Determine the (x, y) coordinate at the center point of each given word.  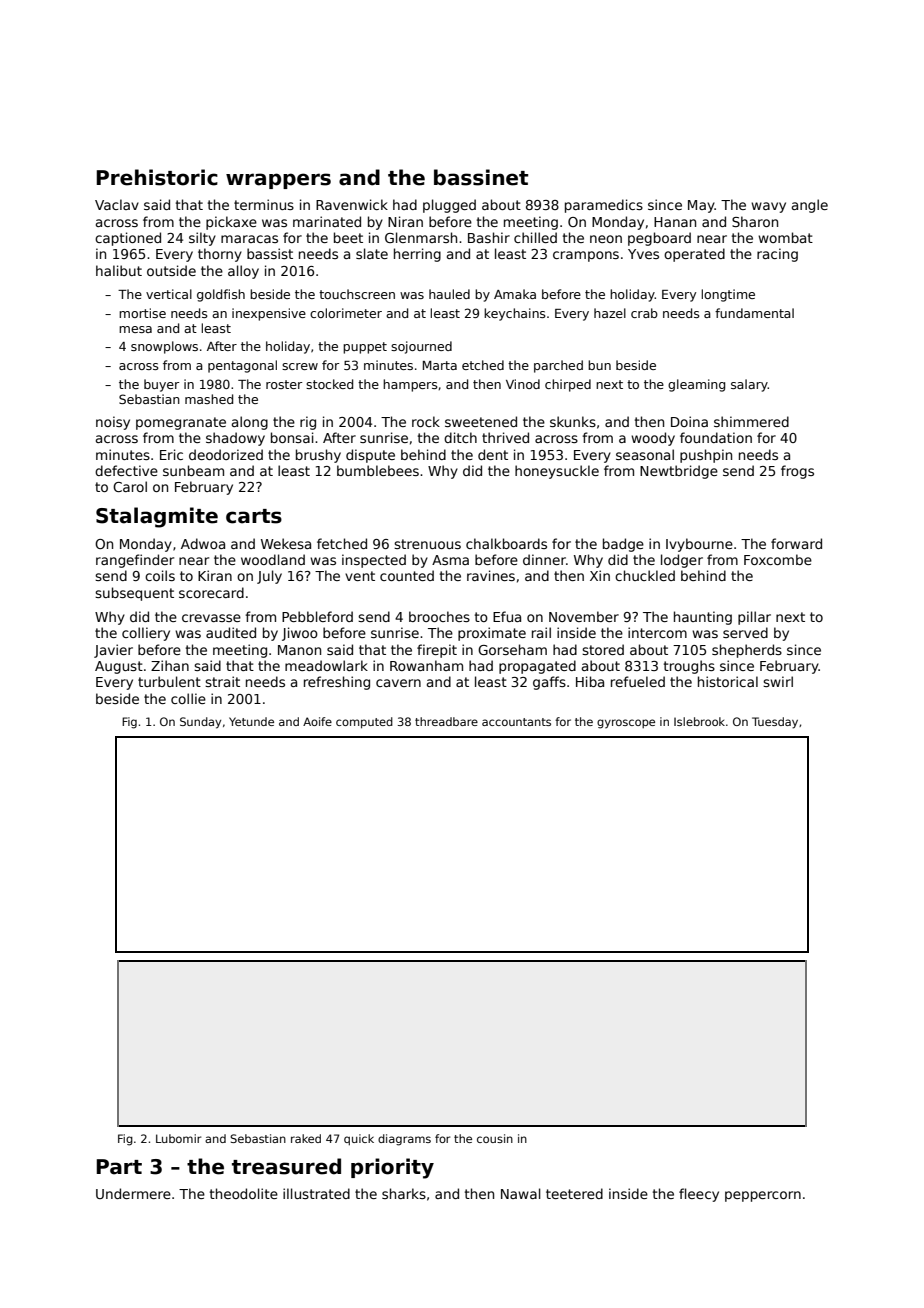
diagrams (404, 1140)
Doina (689, 421)
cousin (495, 1138)
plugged (449, 206)
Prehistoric (157, 177)
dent (493, 454)
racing (777, 255)
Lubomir (178, 1138)
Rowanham (426, 665)
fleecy (699, 1195)
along (250, 423)
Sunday (200, 723)
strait (222, 681)
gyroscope (626, 724)
